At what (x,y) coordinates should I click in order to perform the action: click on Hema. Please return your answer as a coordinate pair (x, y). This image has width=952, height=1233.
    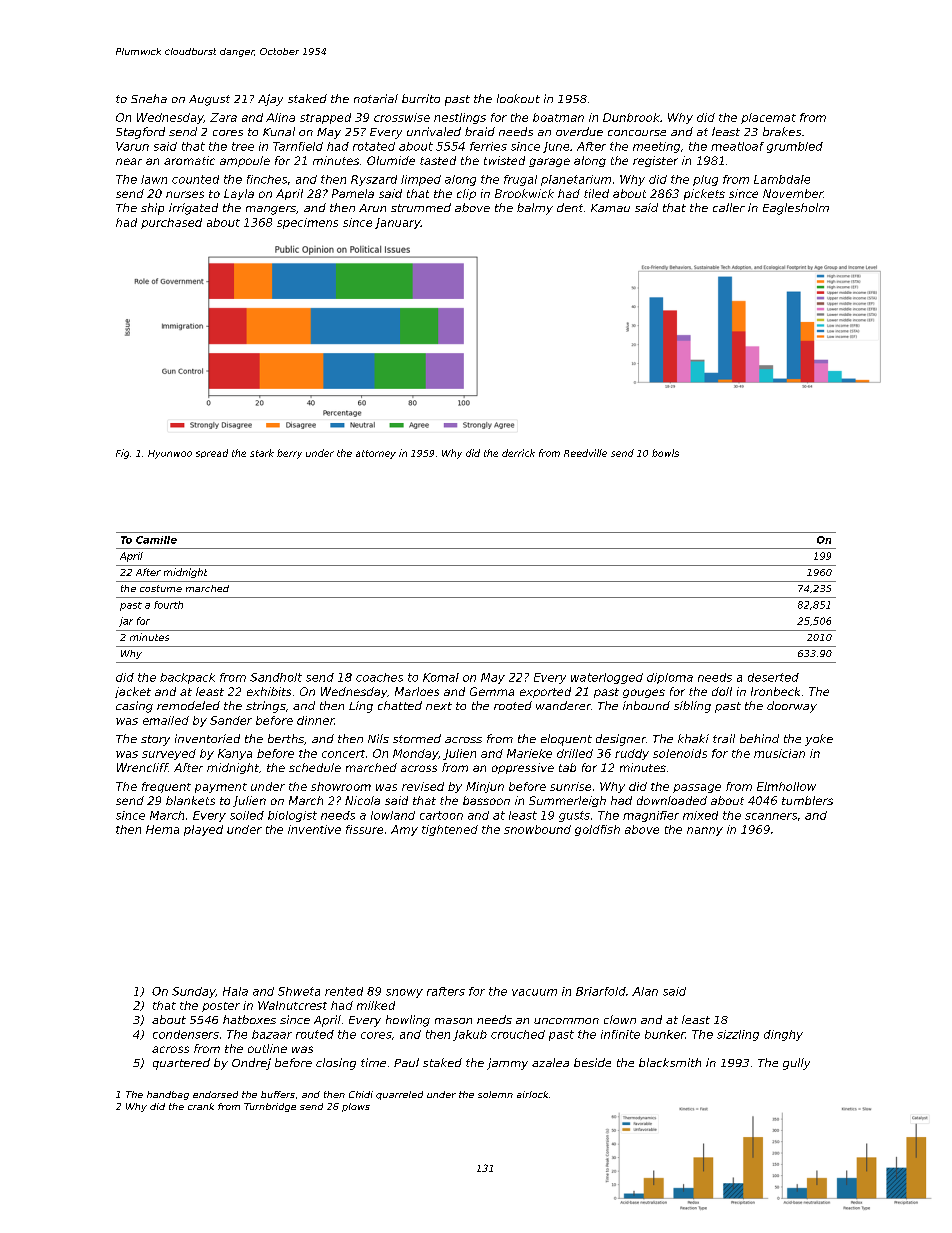
    Looking at the image, I should click on (162, 829).
